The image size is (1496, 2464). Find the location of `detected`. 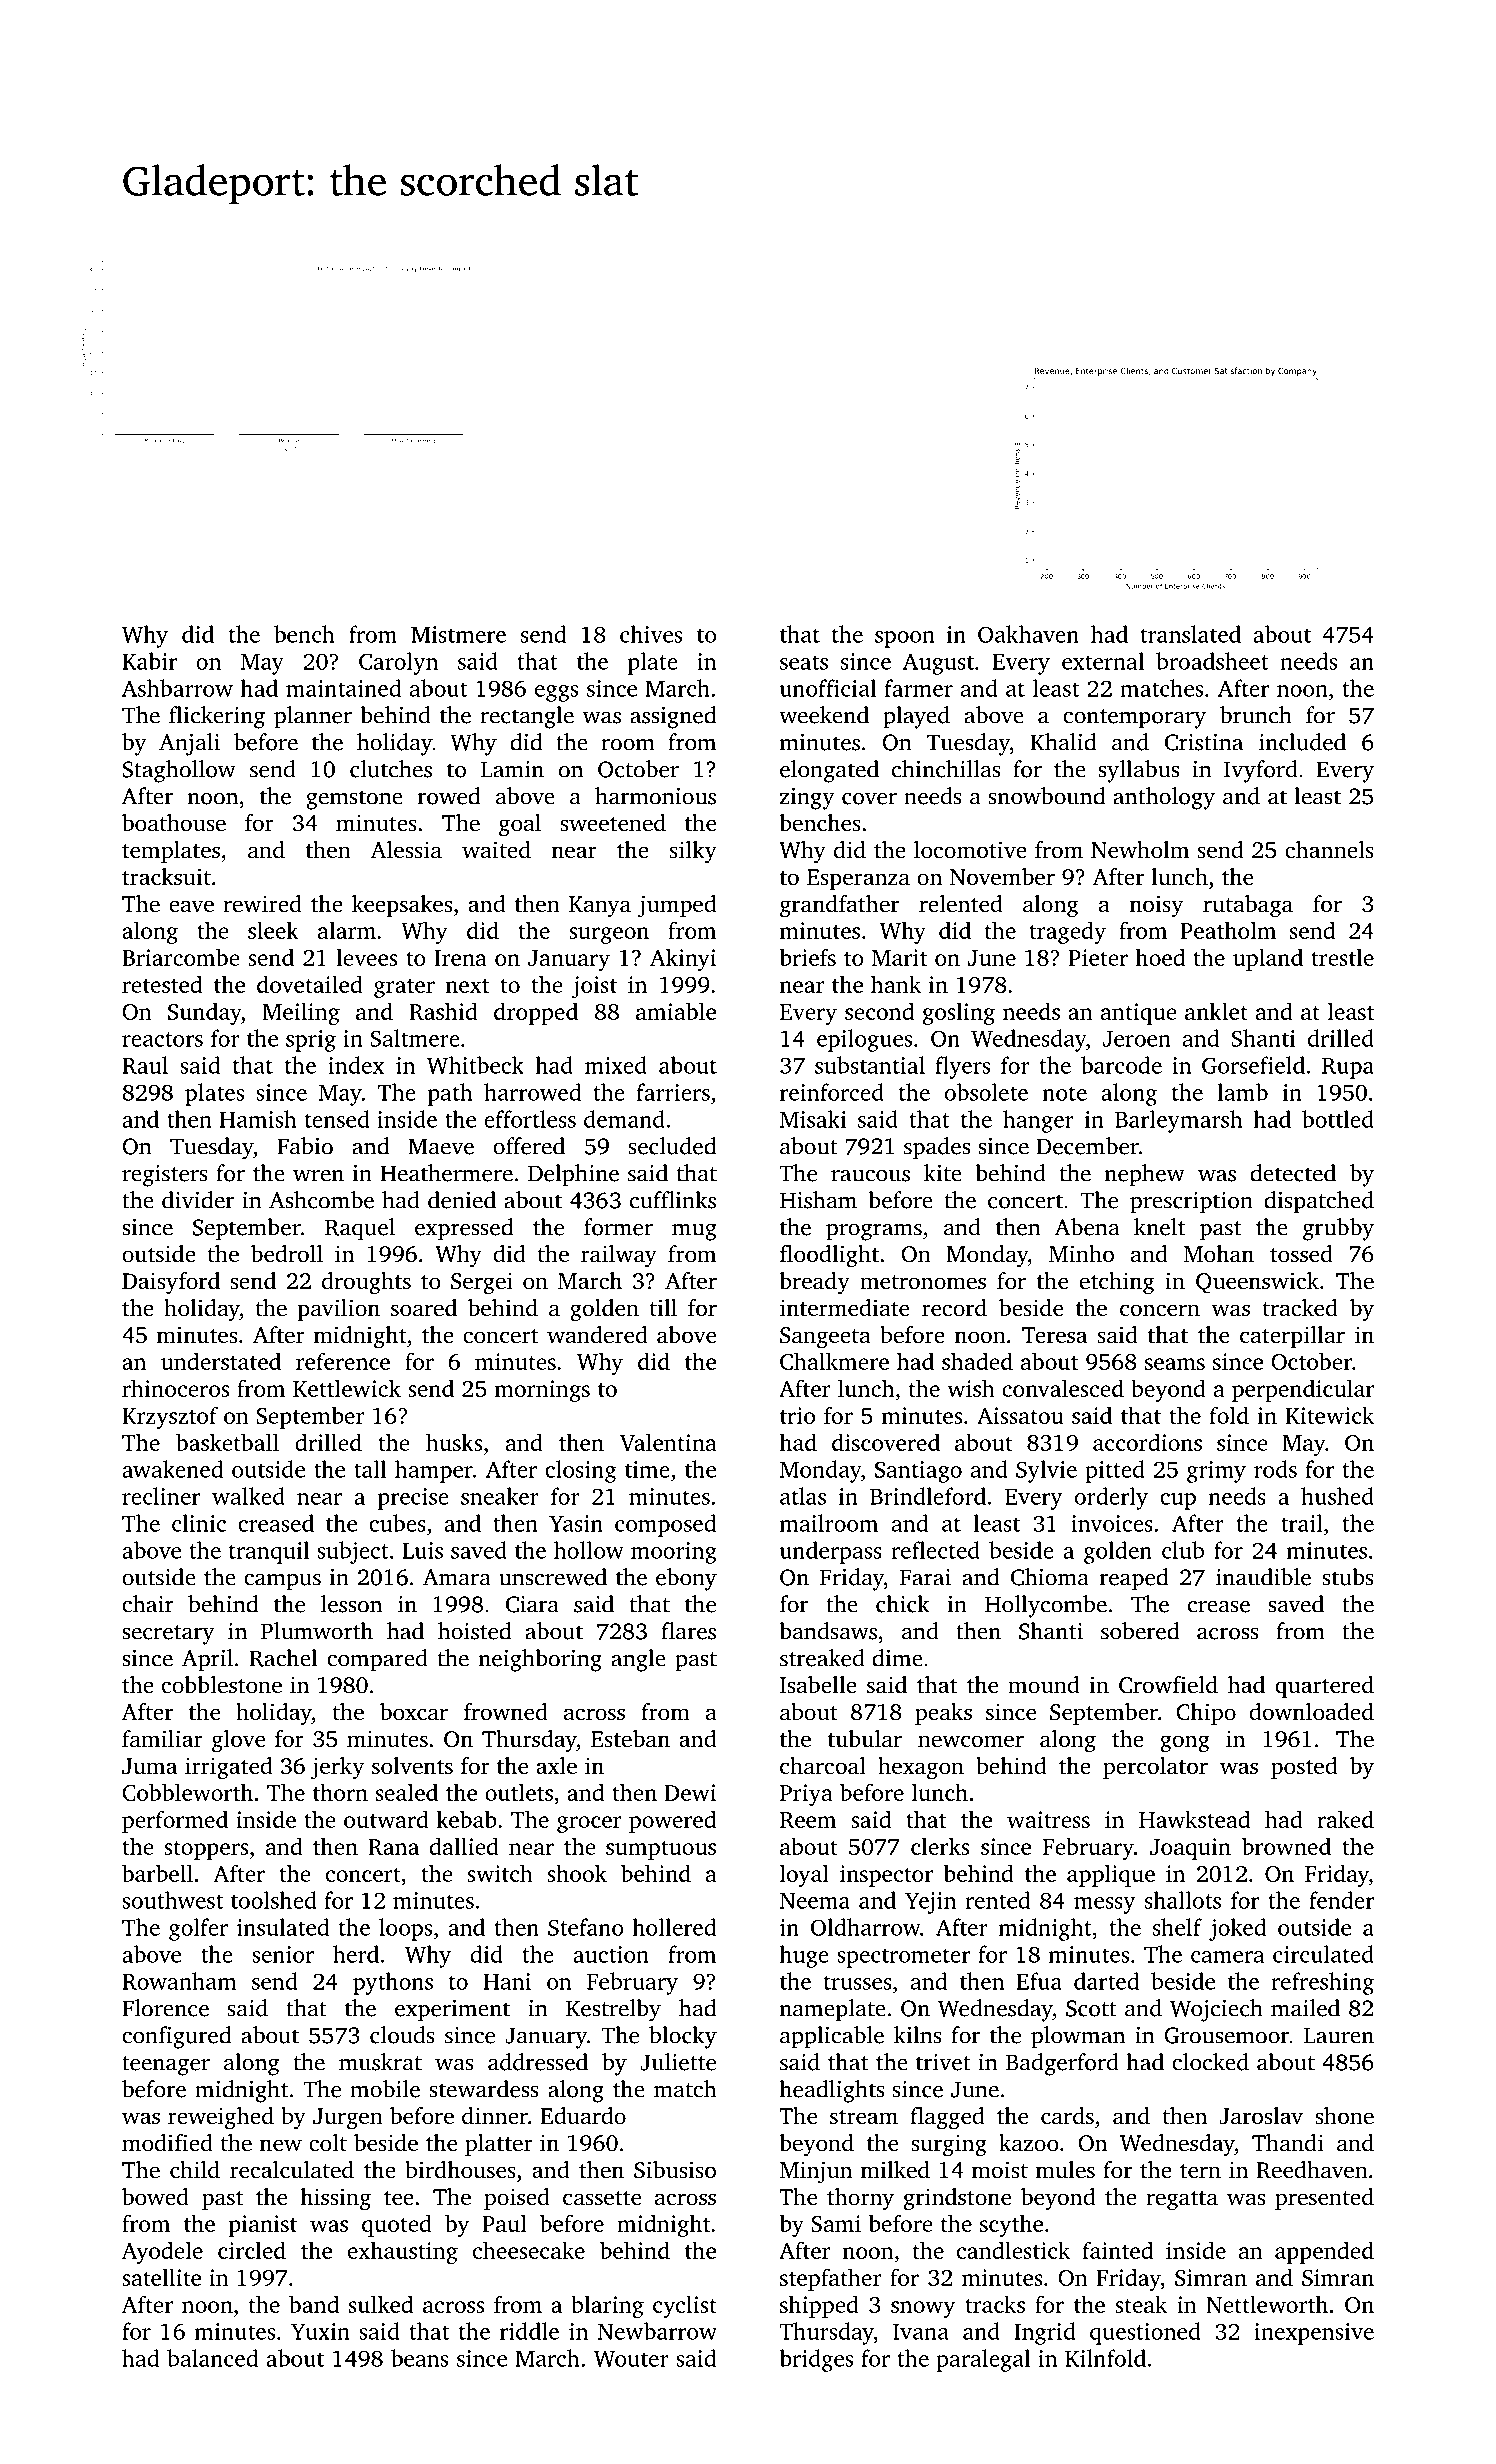

detected is located at coordinates (1293, 1173).
